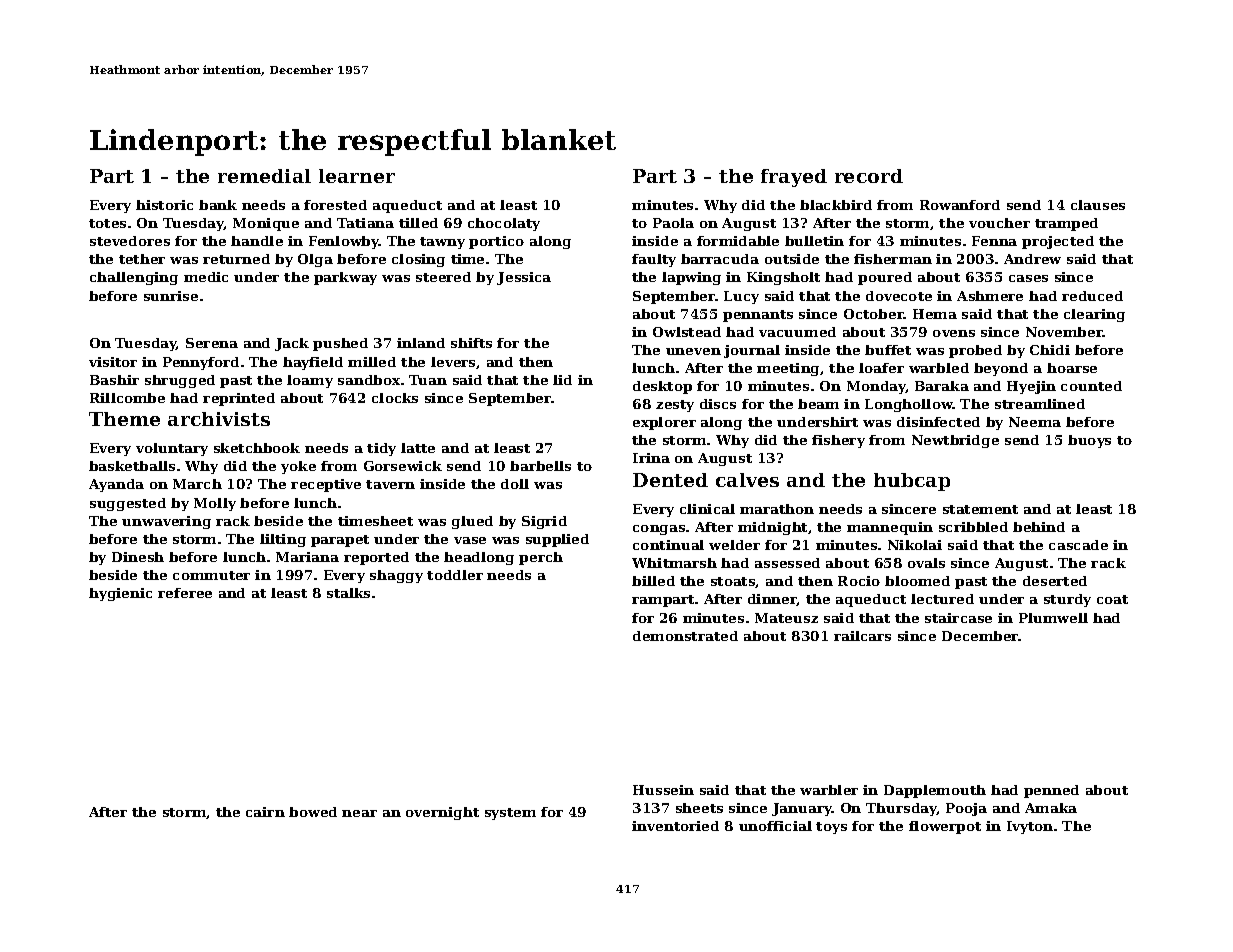  Describe the element at coordinates (171, 296) in the screenshot. I see `sunrise` at that location.
